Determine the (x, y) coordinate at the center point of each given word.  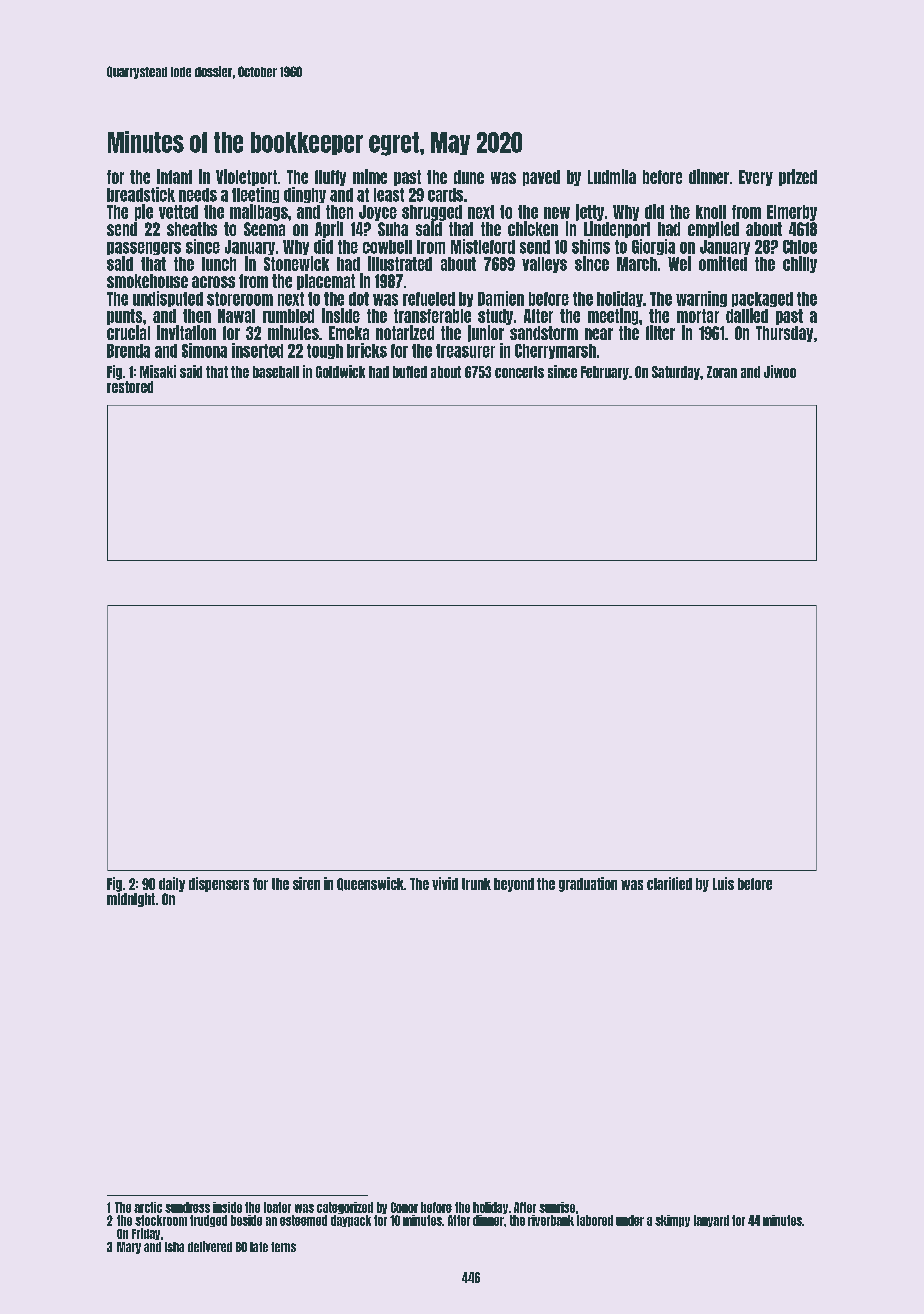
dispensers (219, 884)
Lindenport (617, 229)
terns (283, 1247)
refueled (429, 299)
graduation (588, 884)
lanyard (711, 1221)
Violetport (246, 177)
